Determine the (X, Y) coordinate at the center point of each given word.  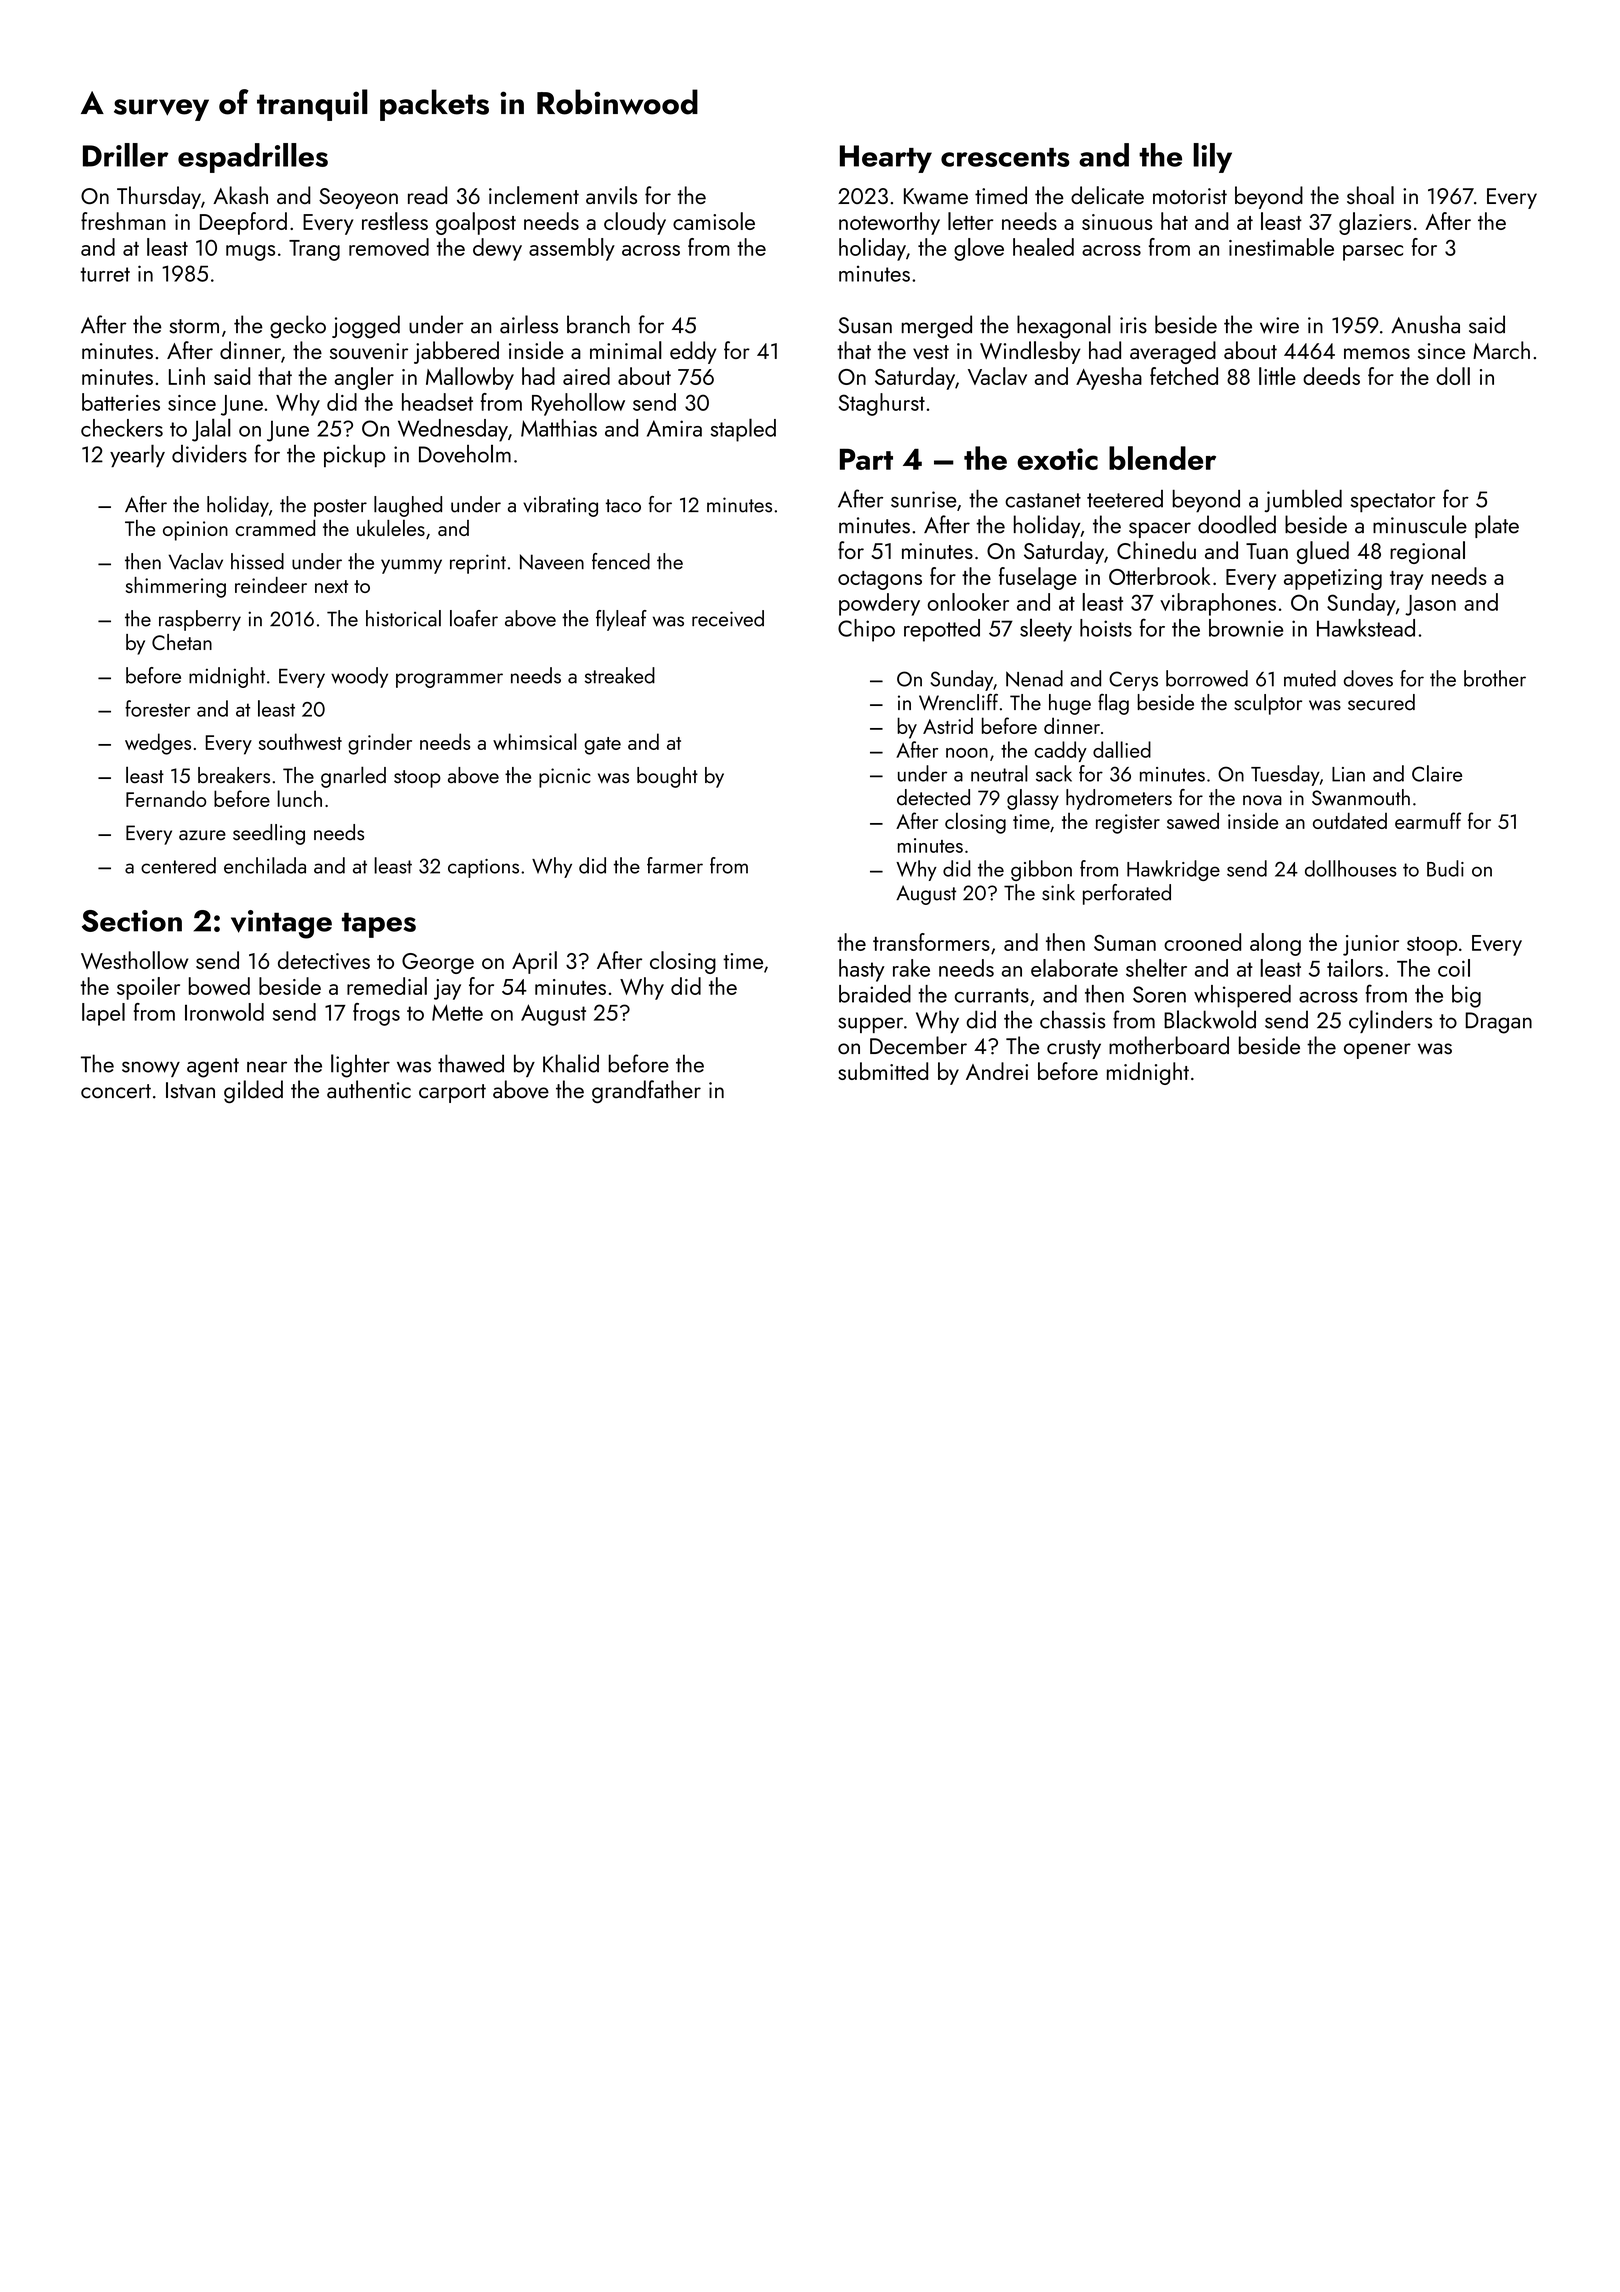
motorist (1190, 196)
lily (1212, 158)
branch (598, 324)
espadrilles (253, 158)
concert (116, 1091)
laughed (408, 506)
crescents (1005, 157)
